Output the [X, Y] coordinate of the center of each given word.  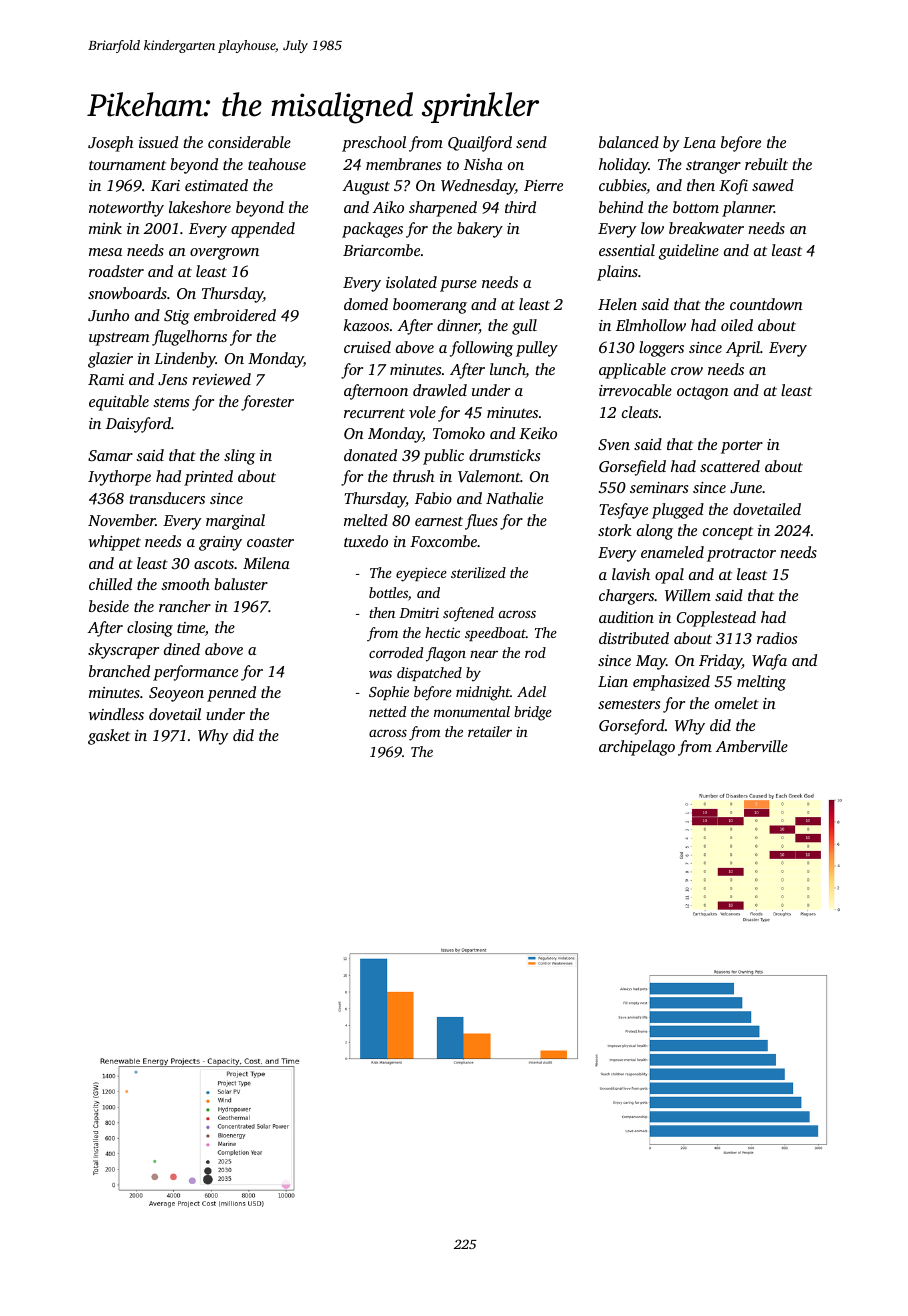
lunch [508, 370]
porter [742, 447]
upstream [119, 339]
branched [119, 671]
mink [105, 228]
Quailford [480, 144]
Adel [531, 691]
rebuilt [766, 164]
